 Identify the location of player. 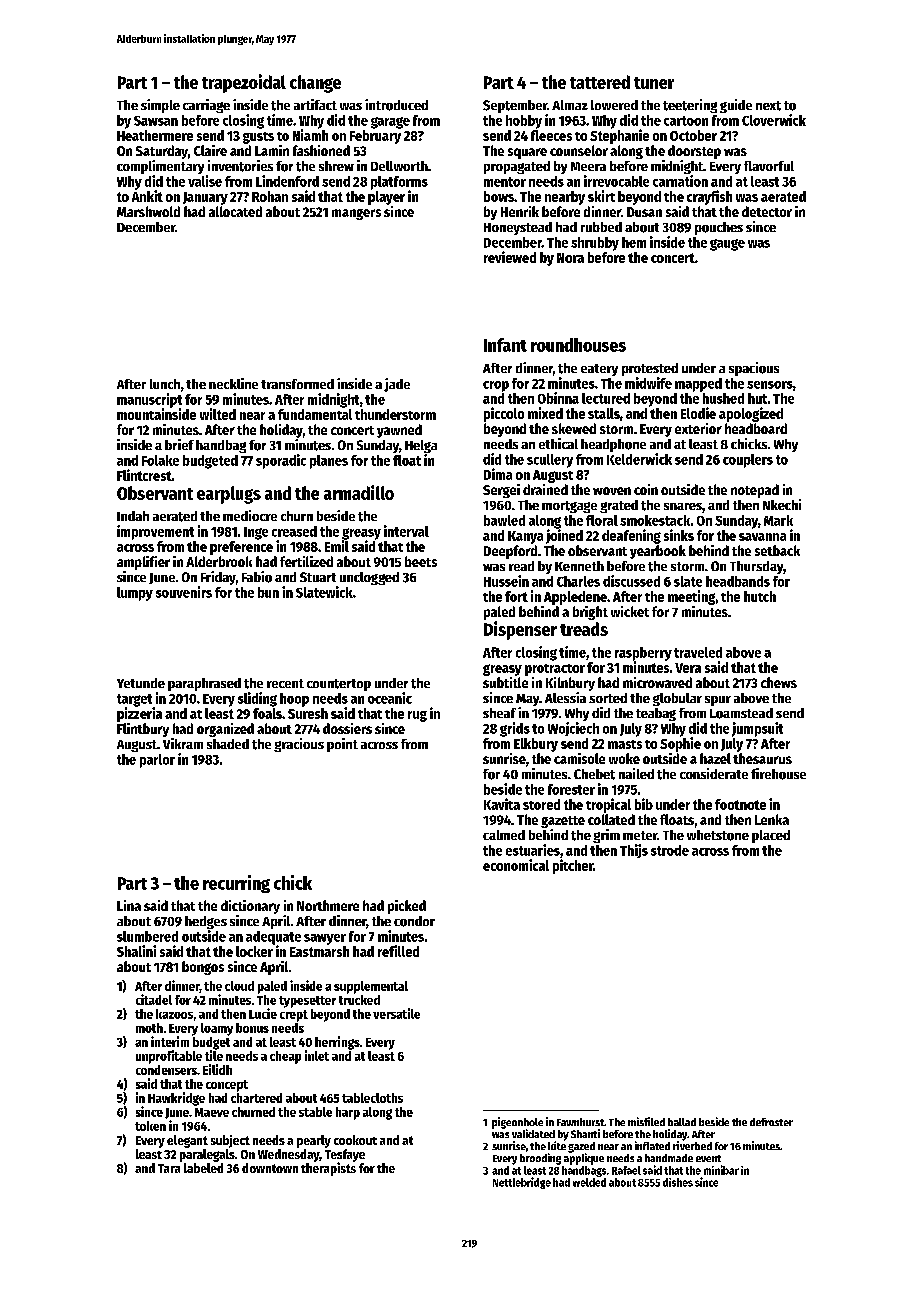
(386, 198).
